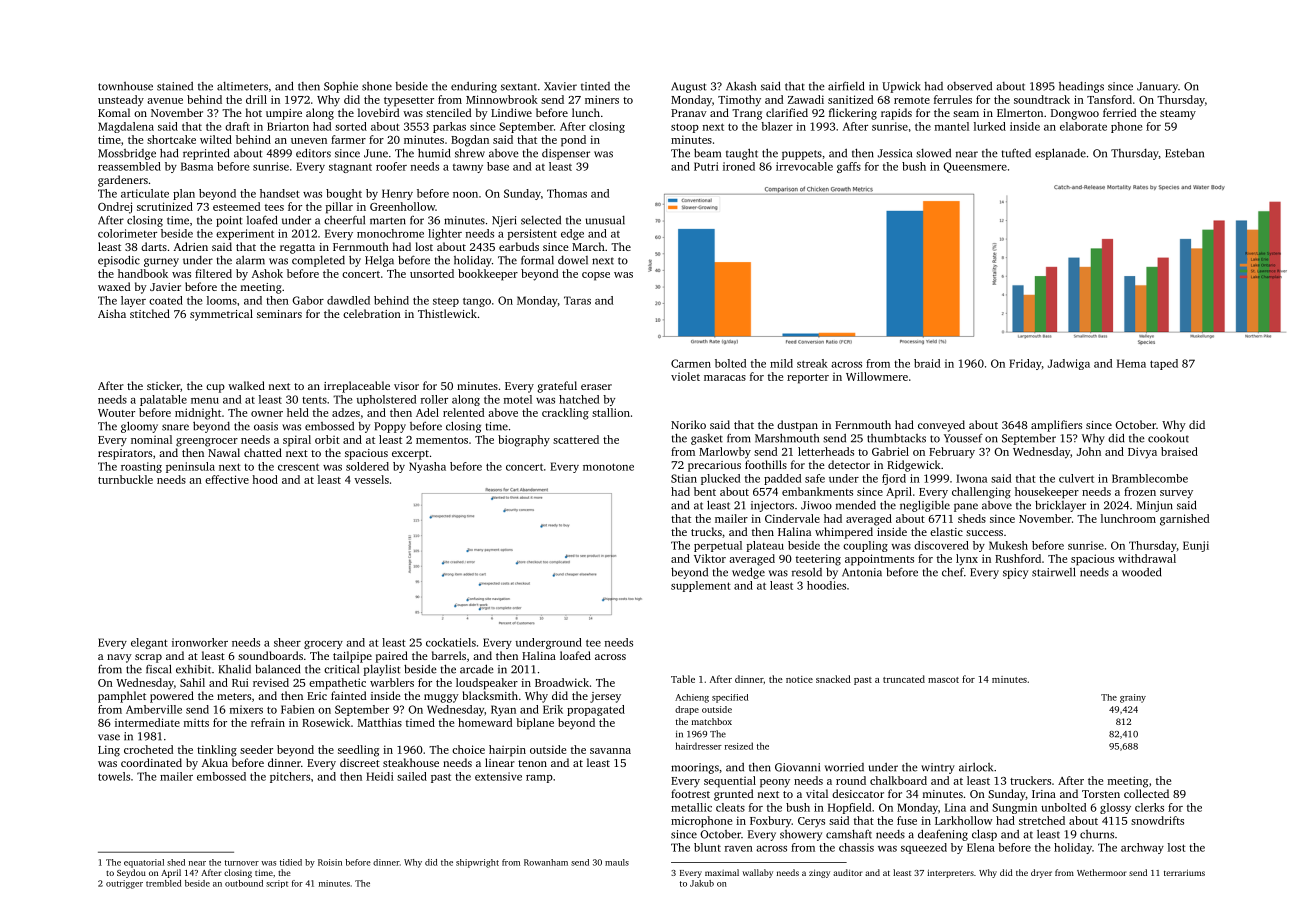 The width and height of the screenshot is (1308, 924). What do you see at coordinates (927, 363) in the screenshot?
I see `braid` at bounding box center [927, 363].
